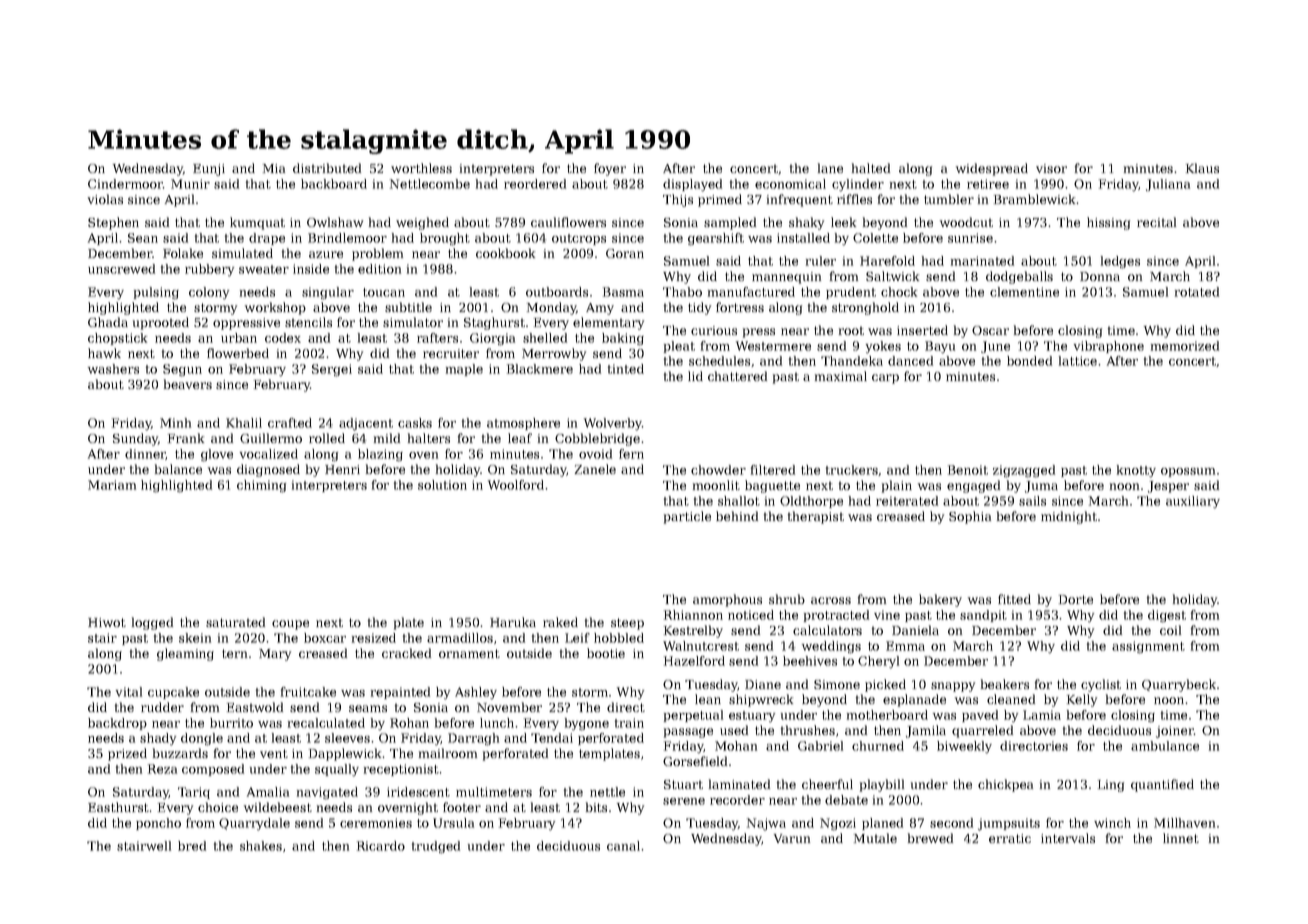 The image size is (1308, 924). Describe the element at coordinates (736, 746) in the screenshot. I see `Mohan` at that location.
